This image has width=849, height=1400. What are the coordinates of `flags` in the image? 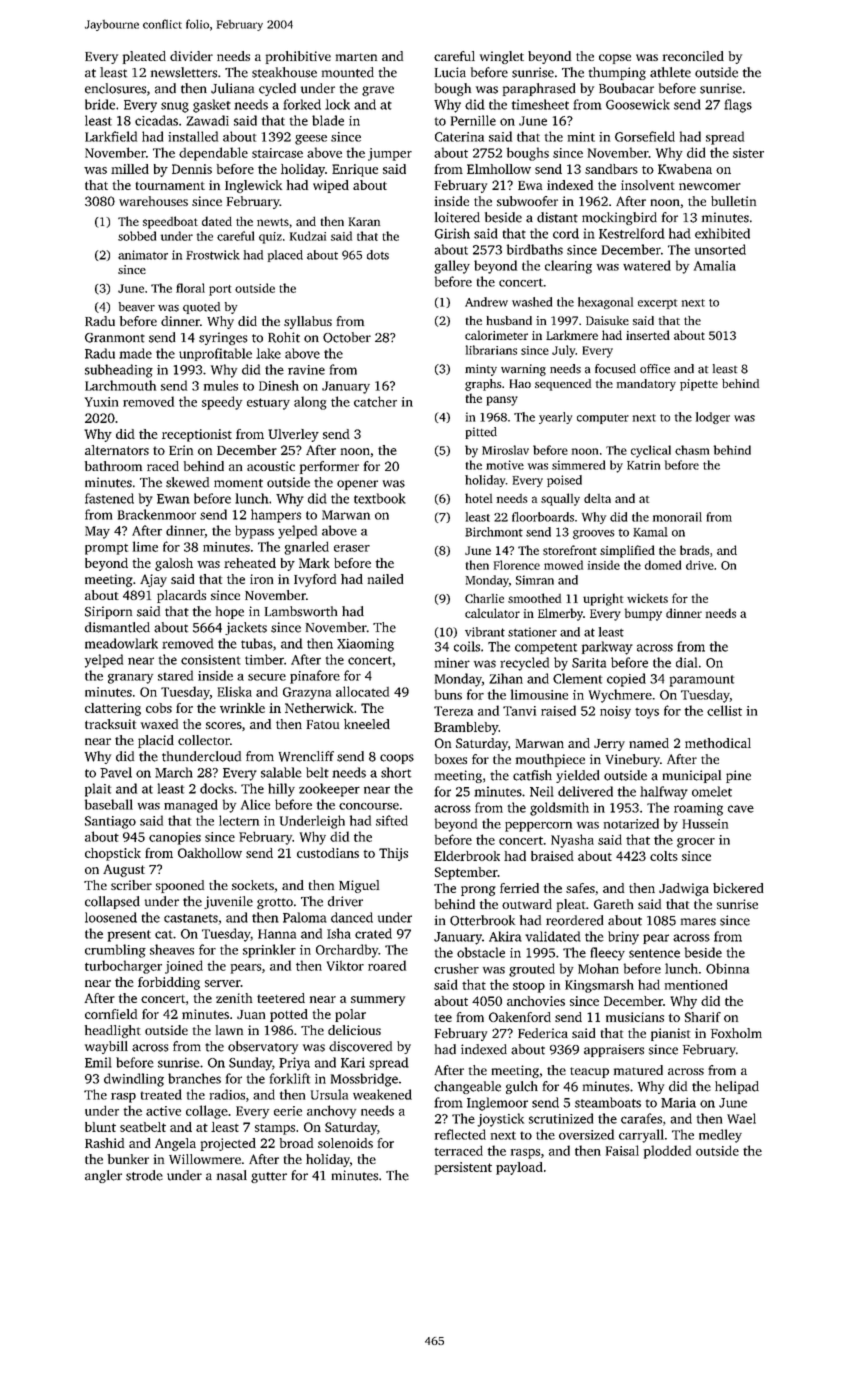 It's located at (738, 106).
